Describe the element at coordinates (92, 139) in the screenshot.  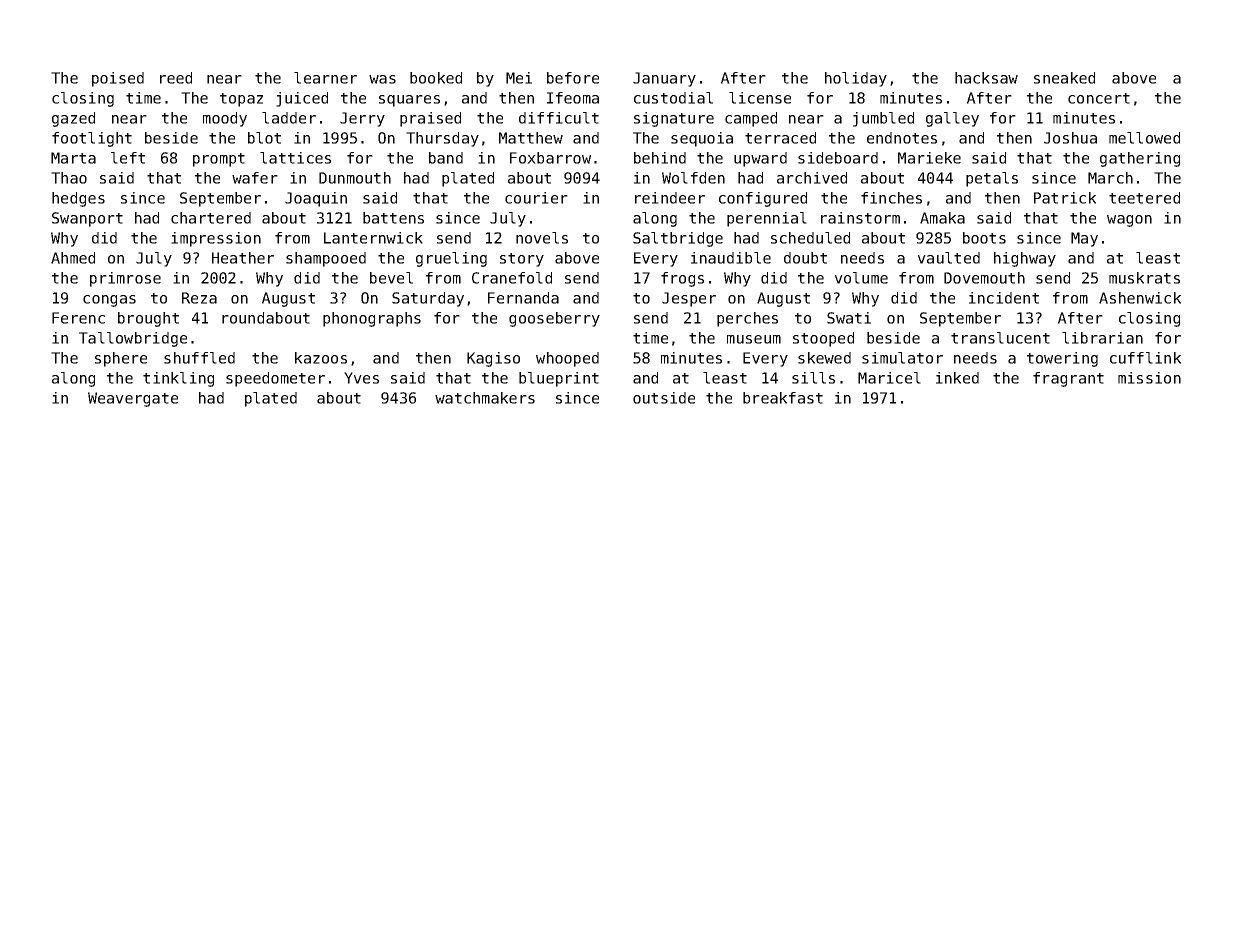
I see `footlight` at that location.
